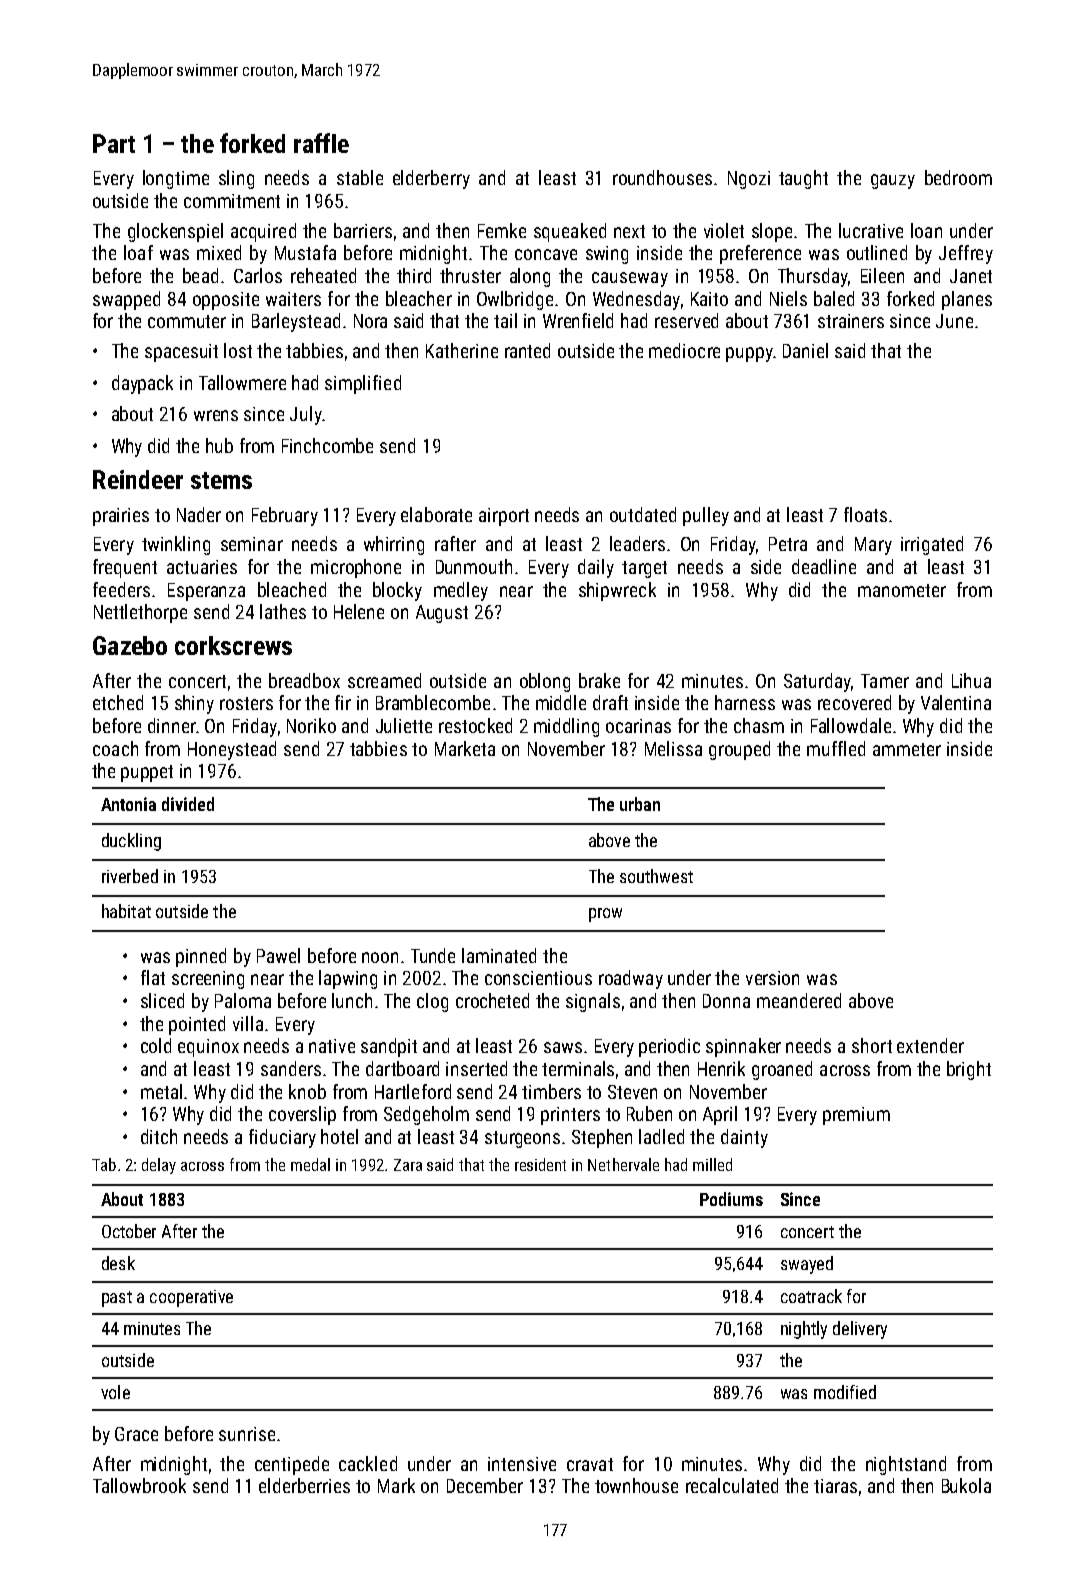 This screenshot has width=1085, height=1571. I want to click on December, so click(485, 1485).
